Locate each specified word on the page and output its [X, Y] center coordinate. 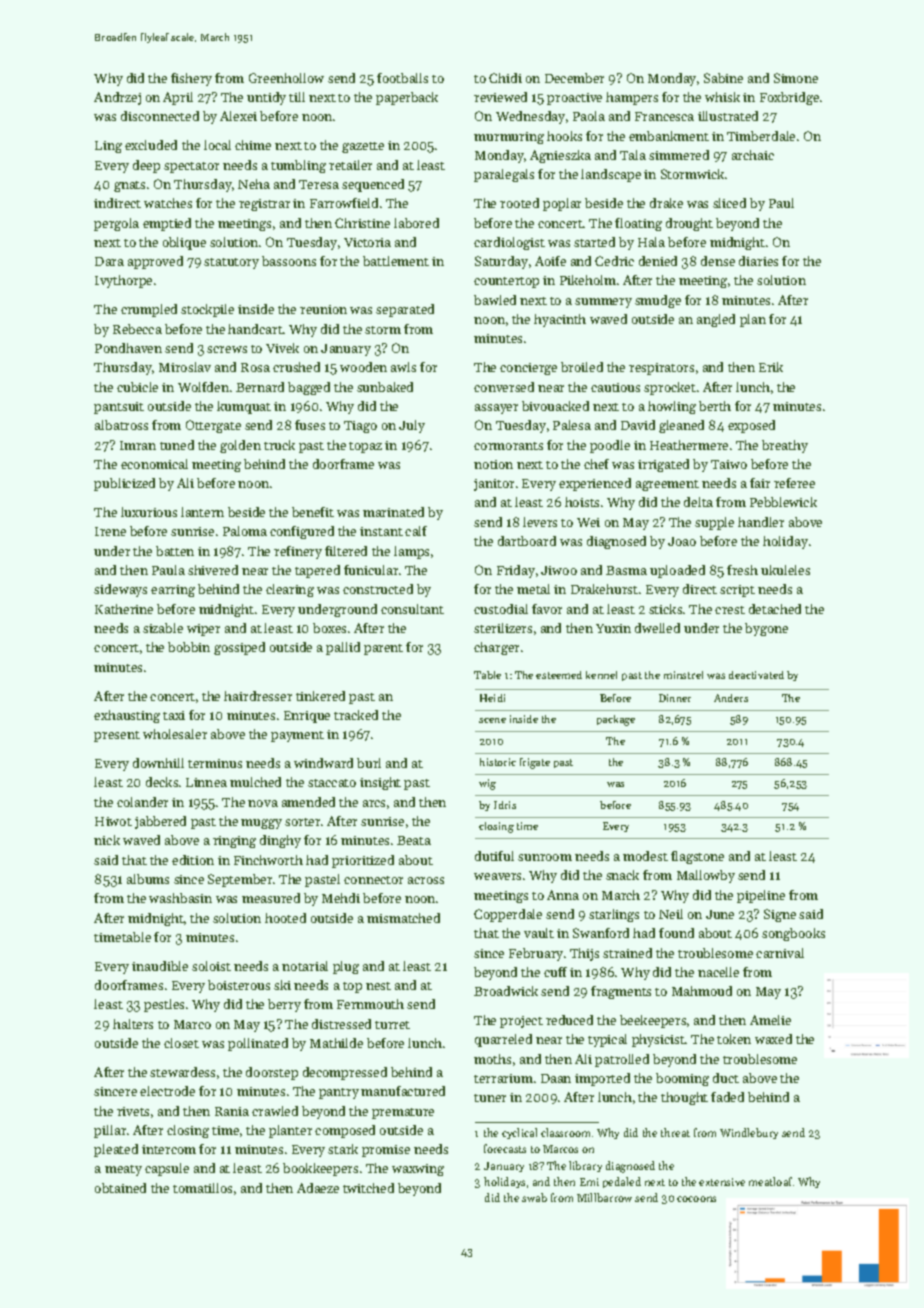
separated [405, 310]
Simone [796, 78]
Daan [556, 1078]
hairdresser [258, 696]
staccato [332, 783]
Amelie [770, 1020]
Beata [414, 840]
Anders [731, 698]
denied [658, 261]
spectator [191, 167]
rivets [133, 1111]
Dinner [675, 698]
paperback [407, 98]
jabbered [160, 822]
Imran [138, 445]
